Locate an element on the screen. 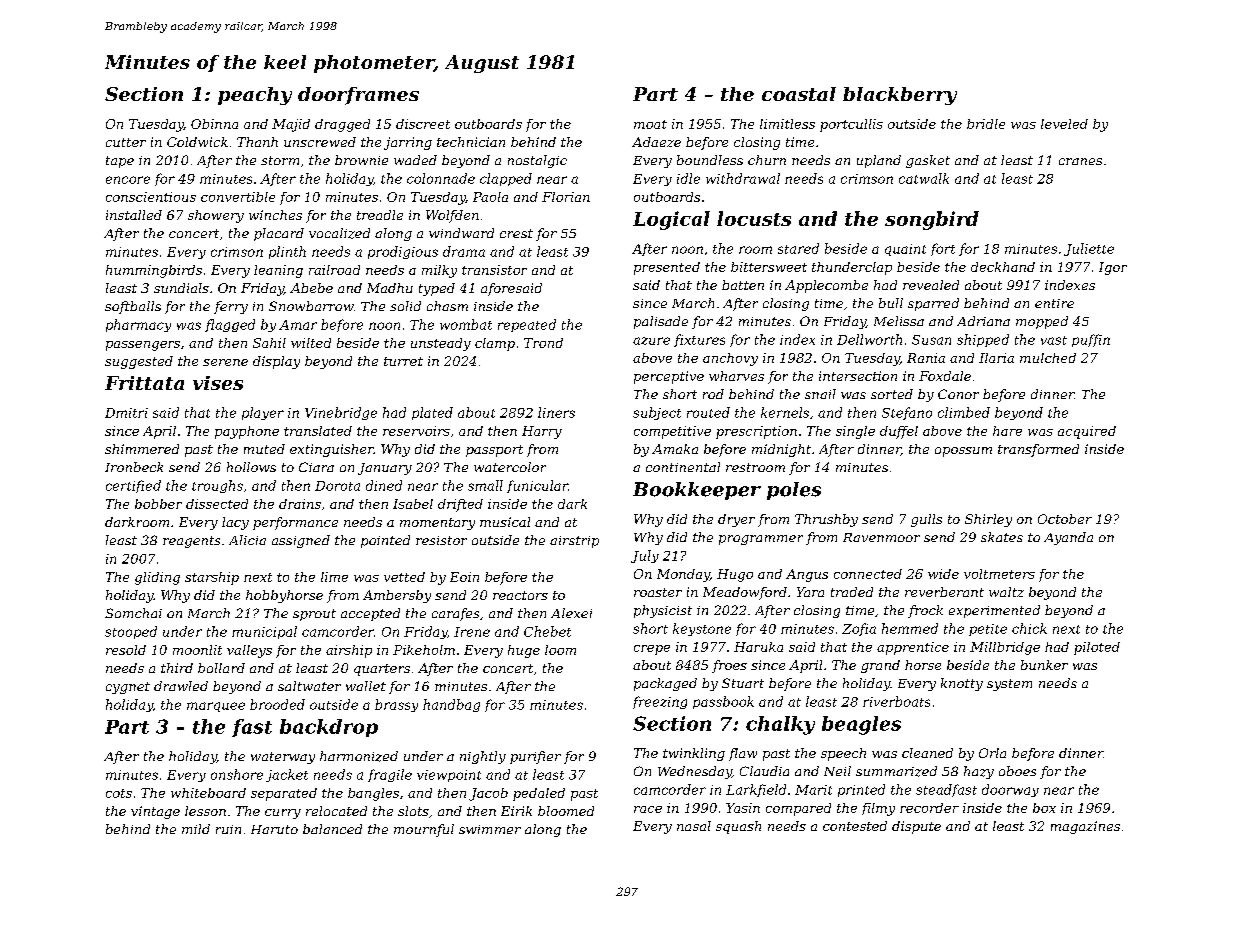  nostalgic is located at coordinates (537, 161).
